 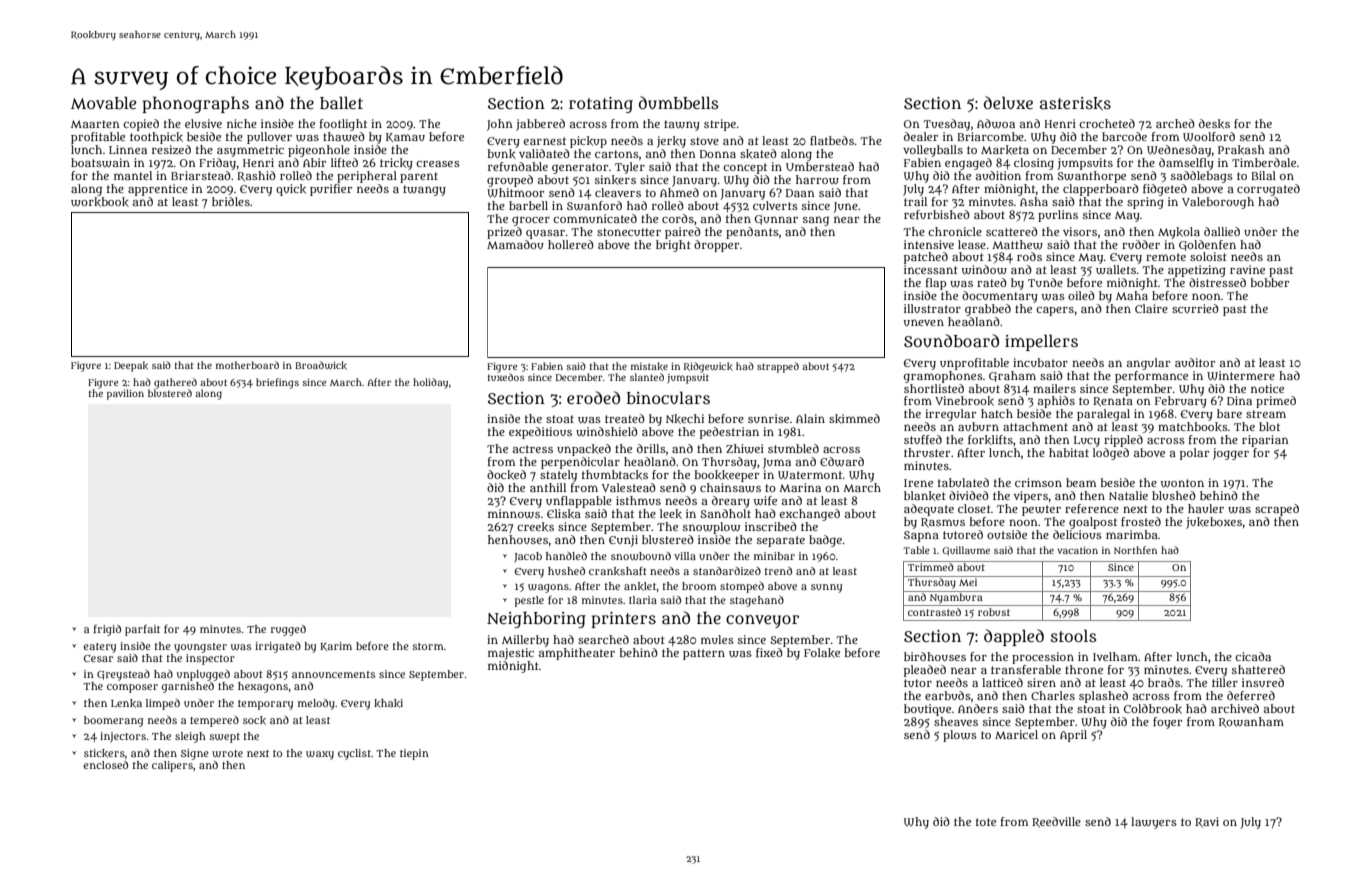 I want to click on foyer, so click(x=1167, y=723).
